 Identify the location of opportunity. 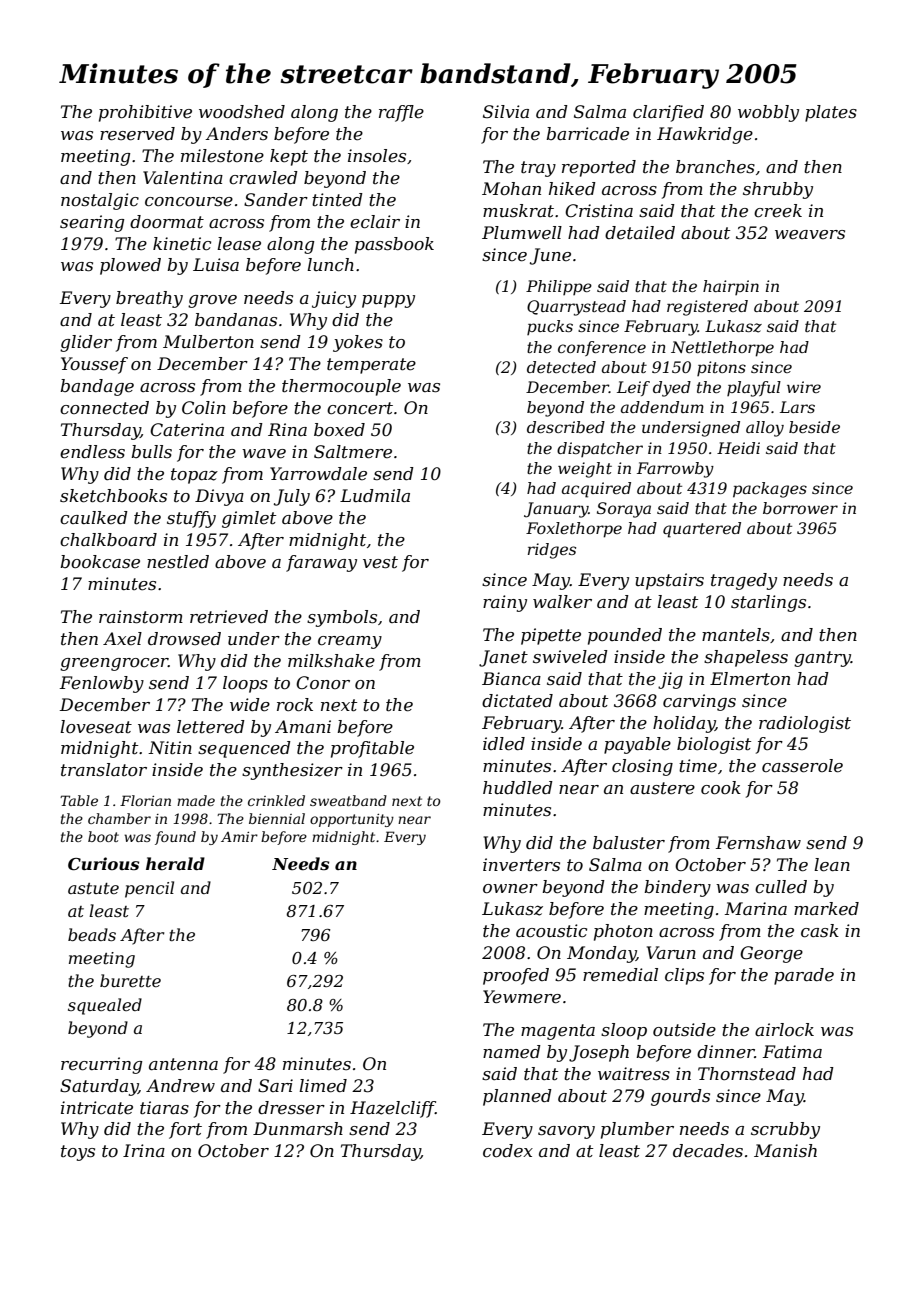
(352, 820).
